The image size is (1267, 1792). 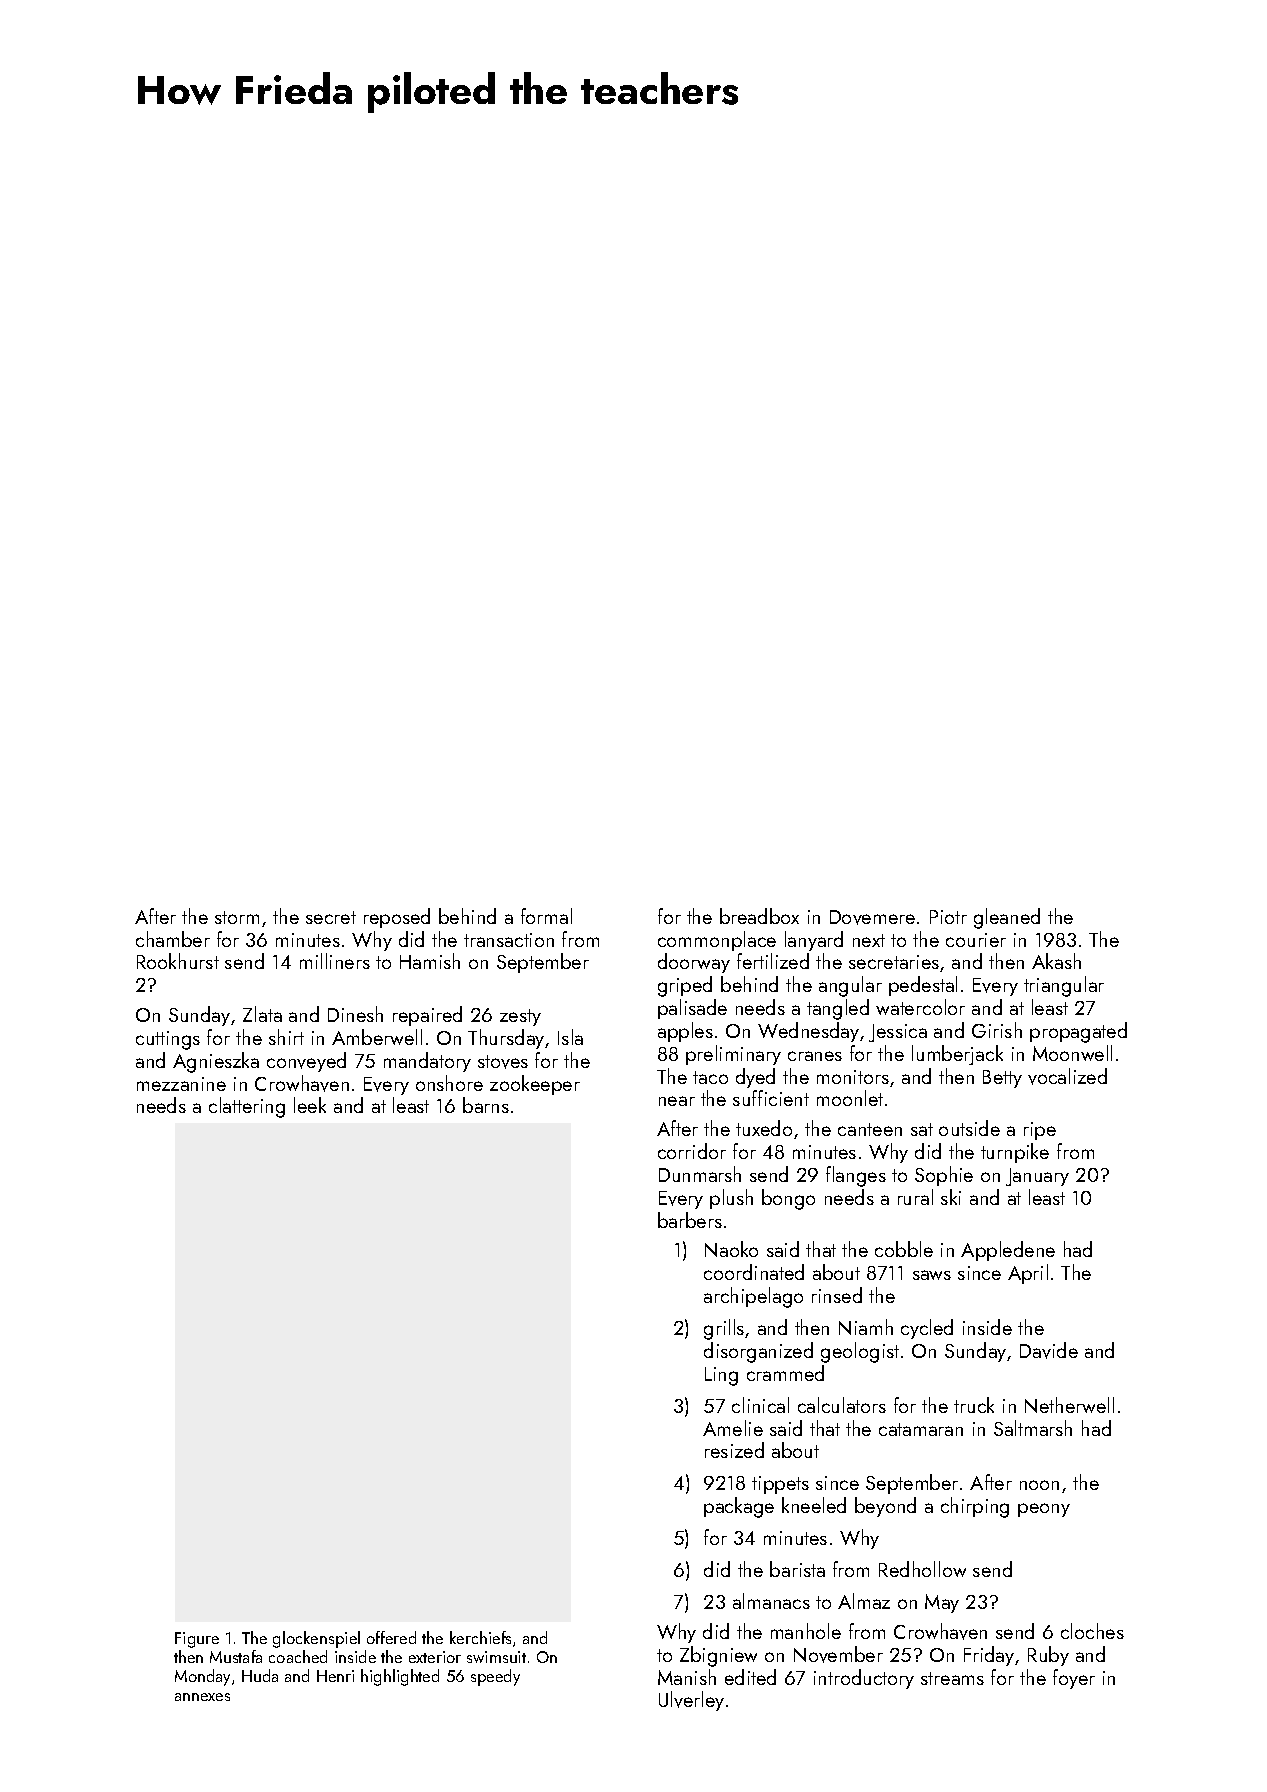 I want to click on noon, so click(x=1039, y=1485).
